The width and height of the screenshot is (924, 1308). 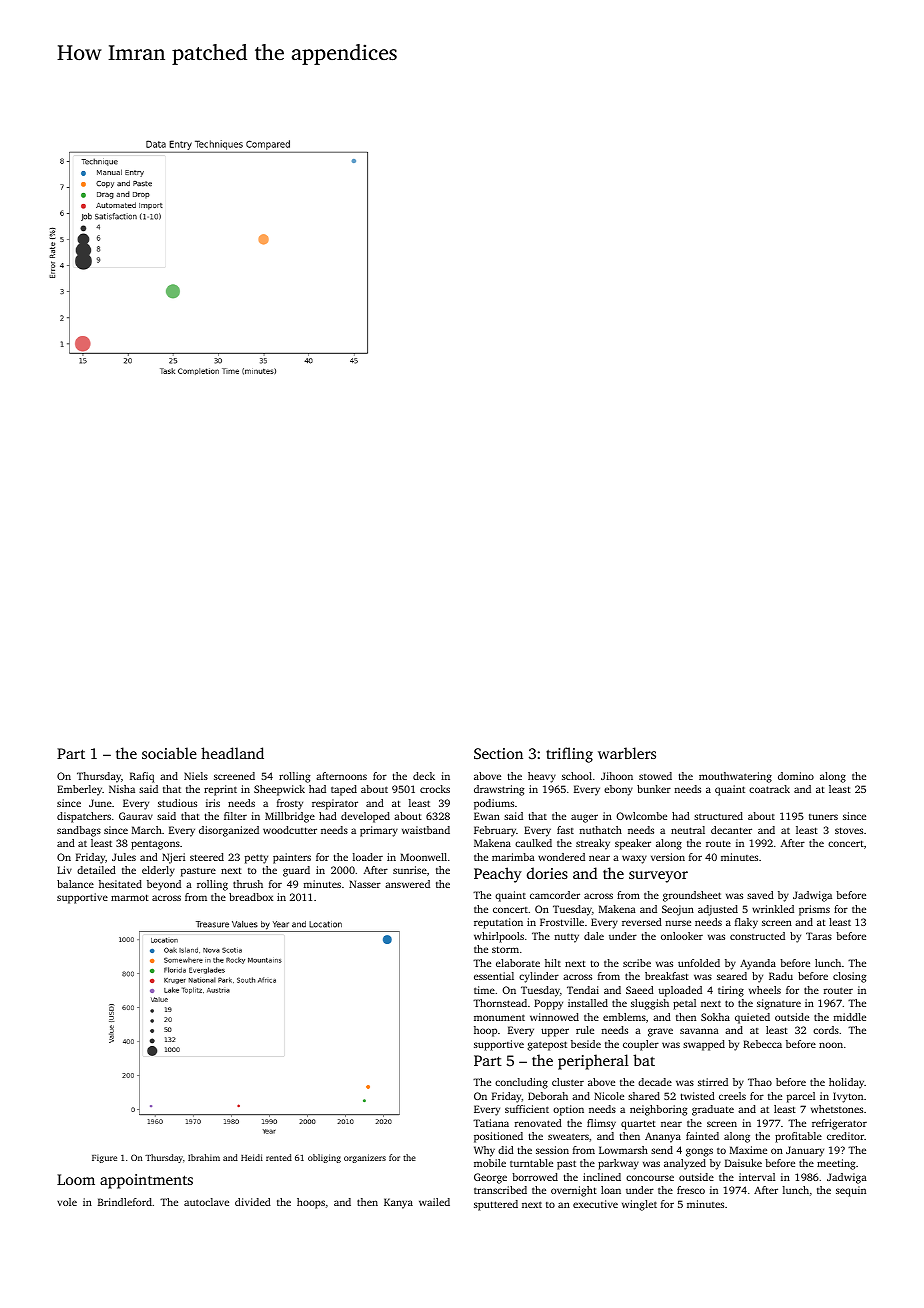 What do you see at coordinates (627, 753) in the screenshot?
I see `warblers` at bounding box center [627, 753].
